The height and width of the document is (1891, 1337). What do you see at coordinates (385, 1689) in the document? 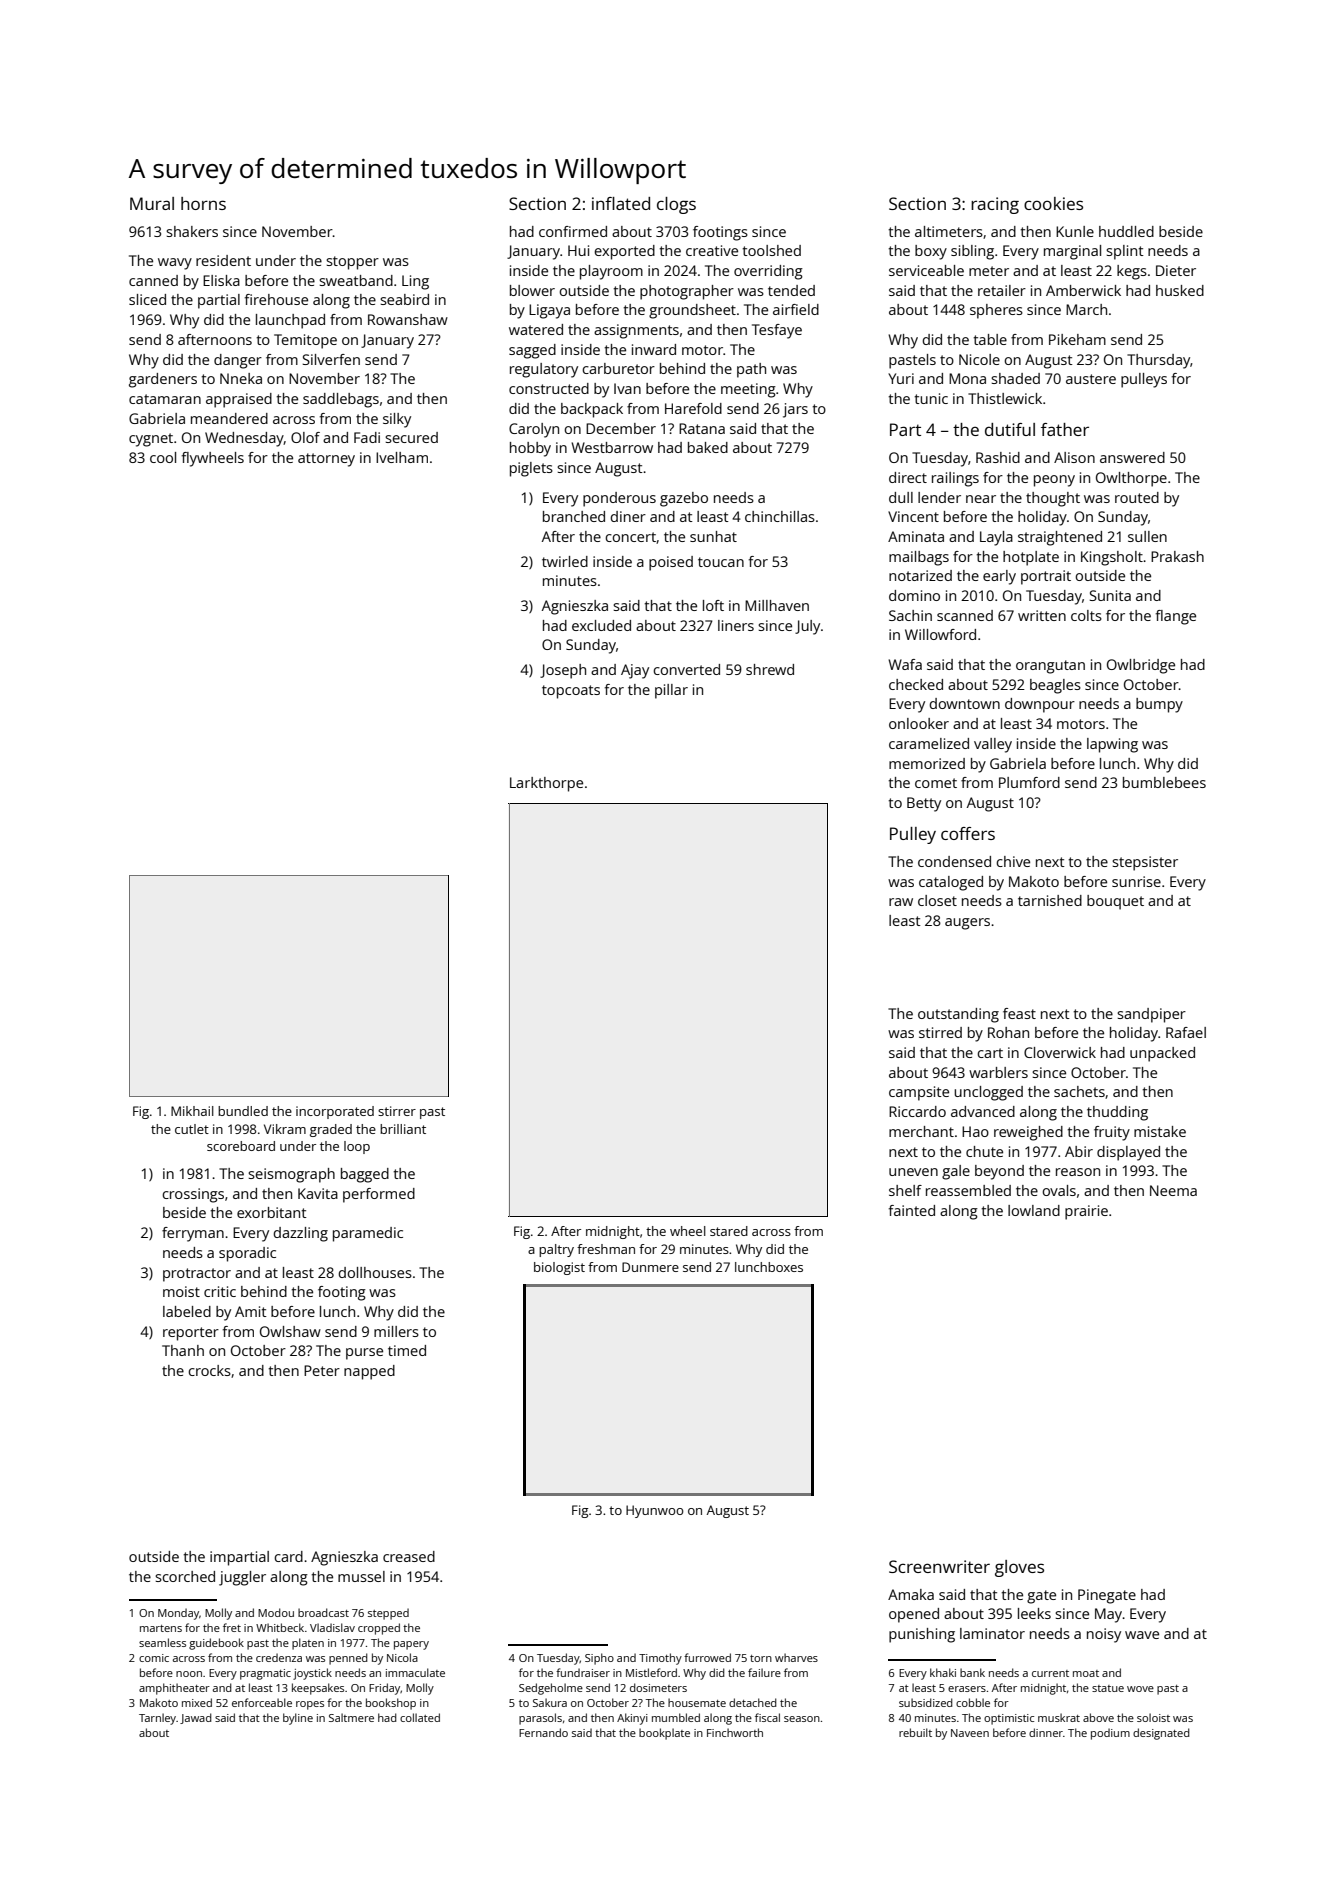
I see `Friday` at bounding box center [385, 1689].
